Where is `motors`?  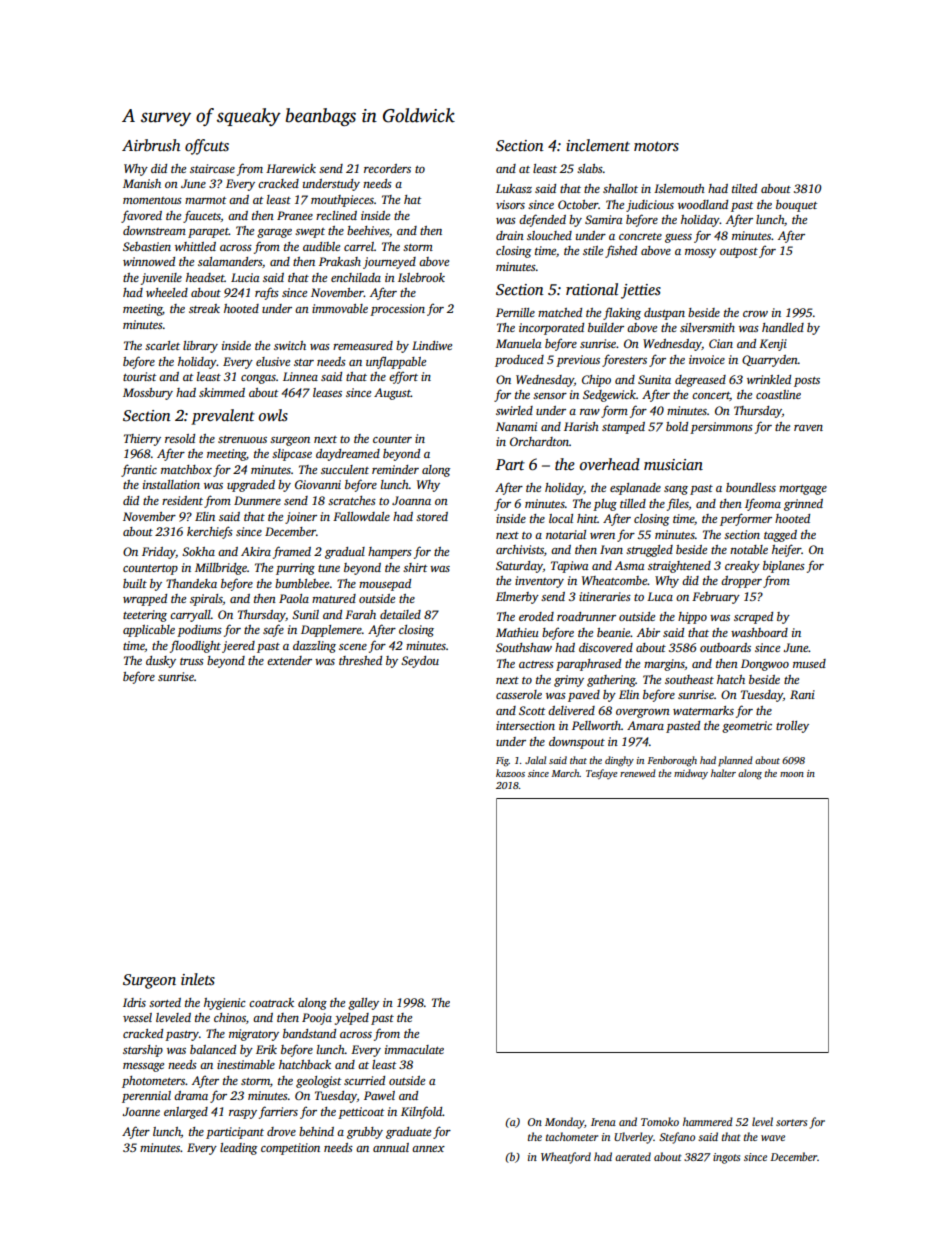 motors is located at coordinates (656, 146).
